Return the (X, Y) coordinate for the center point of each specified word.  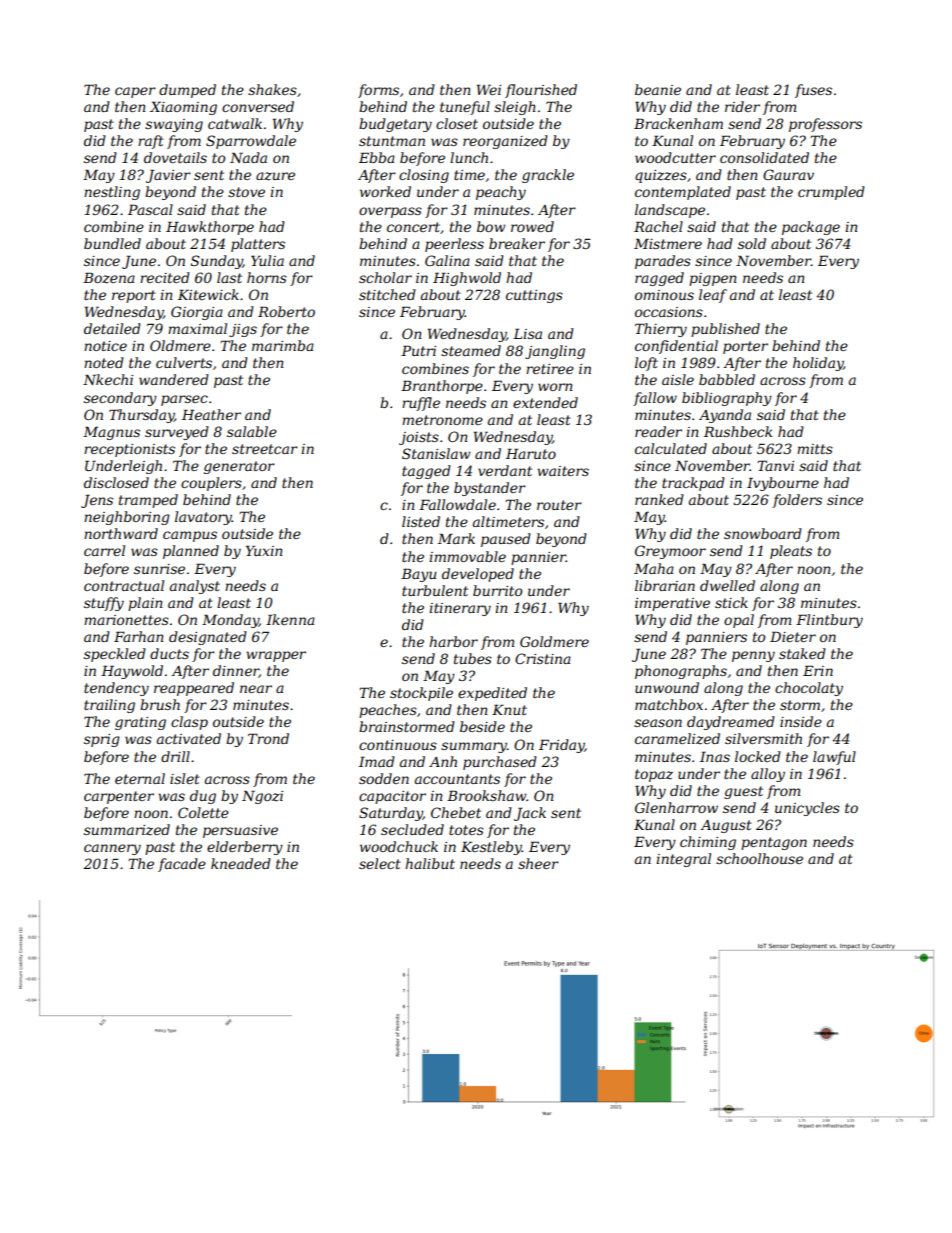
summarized (127, 830)
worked (385, 191)
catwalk (235, 123)
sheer (538, 863)
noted (104, 362)
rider (742, 106)
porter (745, 347)
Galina (447, 260)
